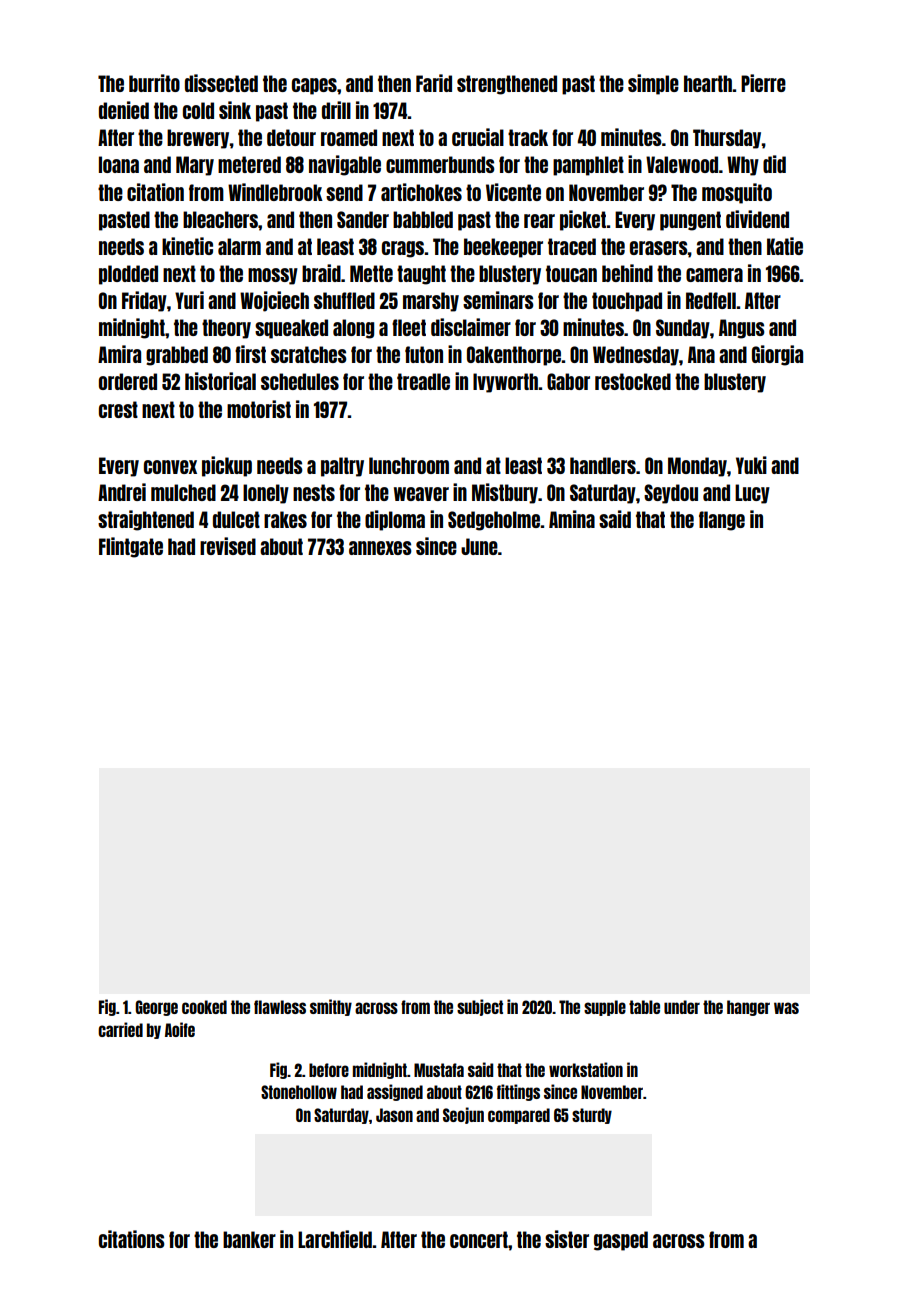  What do you see at coordinates (567, 1239) in the image?
I see `sister` at bounding box center [567, 1239].
